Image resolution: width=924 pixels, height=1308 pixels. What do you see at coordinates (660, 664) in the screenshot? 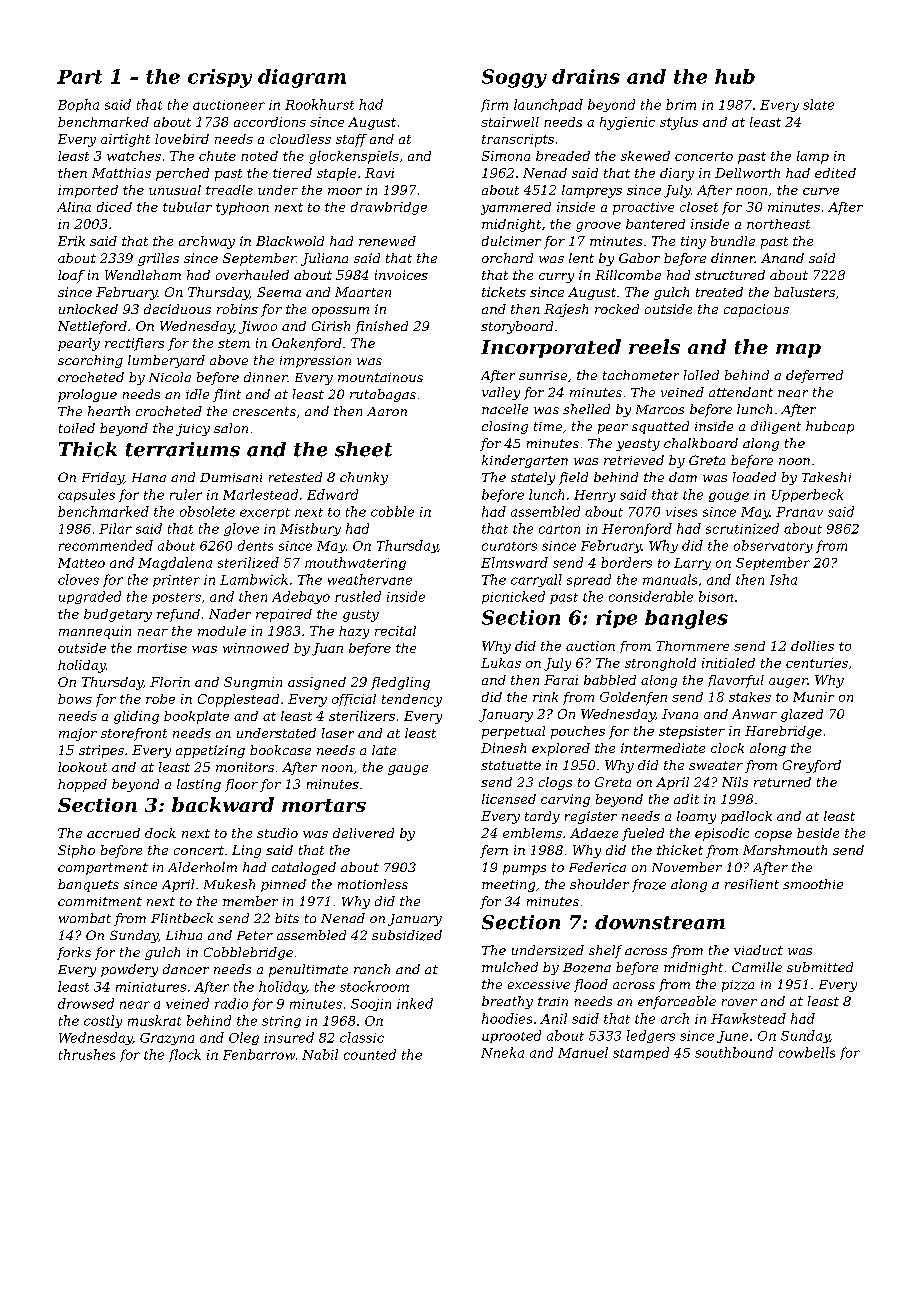
I see `stronghold` at bounding box center [660, 664].
